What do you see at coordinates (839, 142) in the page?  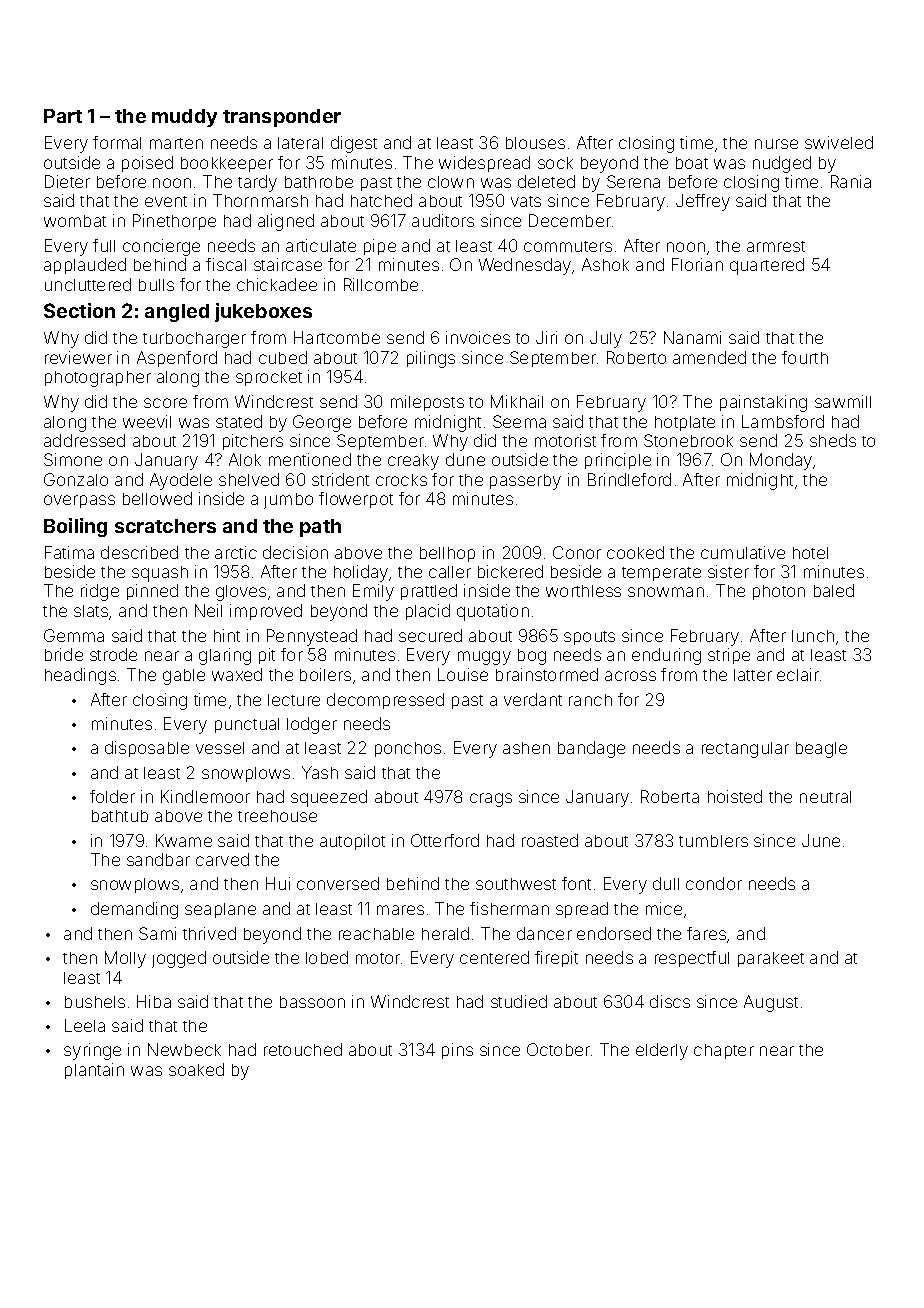 I see `swiveled` at bounding box center [839, 142].
